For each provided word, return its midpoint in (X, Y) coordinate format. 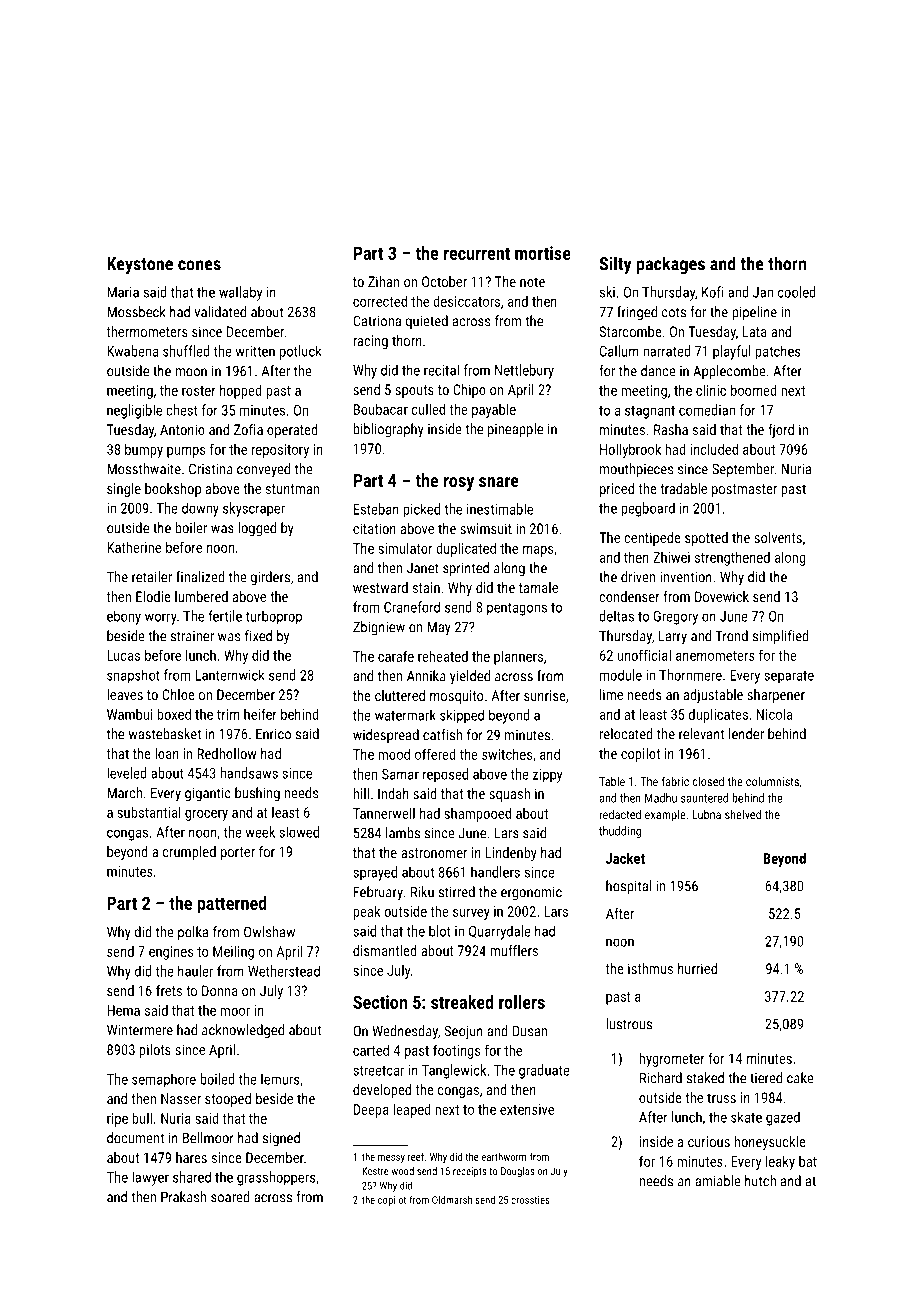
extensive (527, 1109)
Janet (423, 568)
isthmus (650, 968)
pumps (186, 452)
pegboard (648, 509)
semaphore (164, 1080)
